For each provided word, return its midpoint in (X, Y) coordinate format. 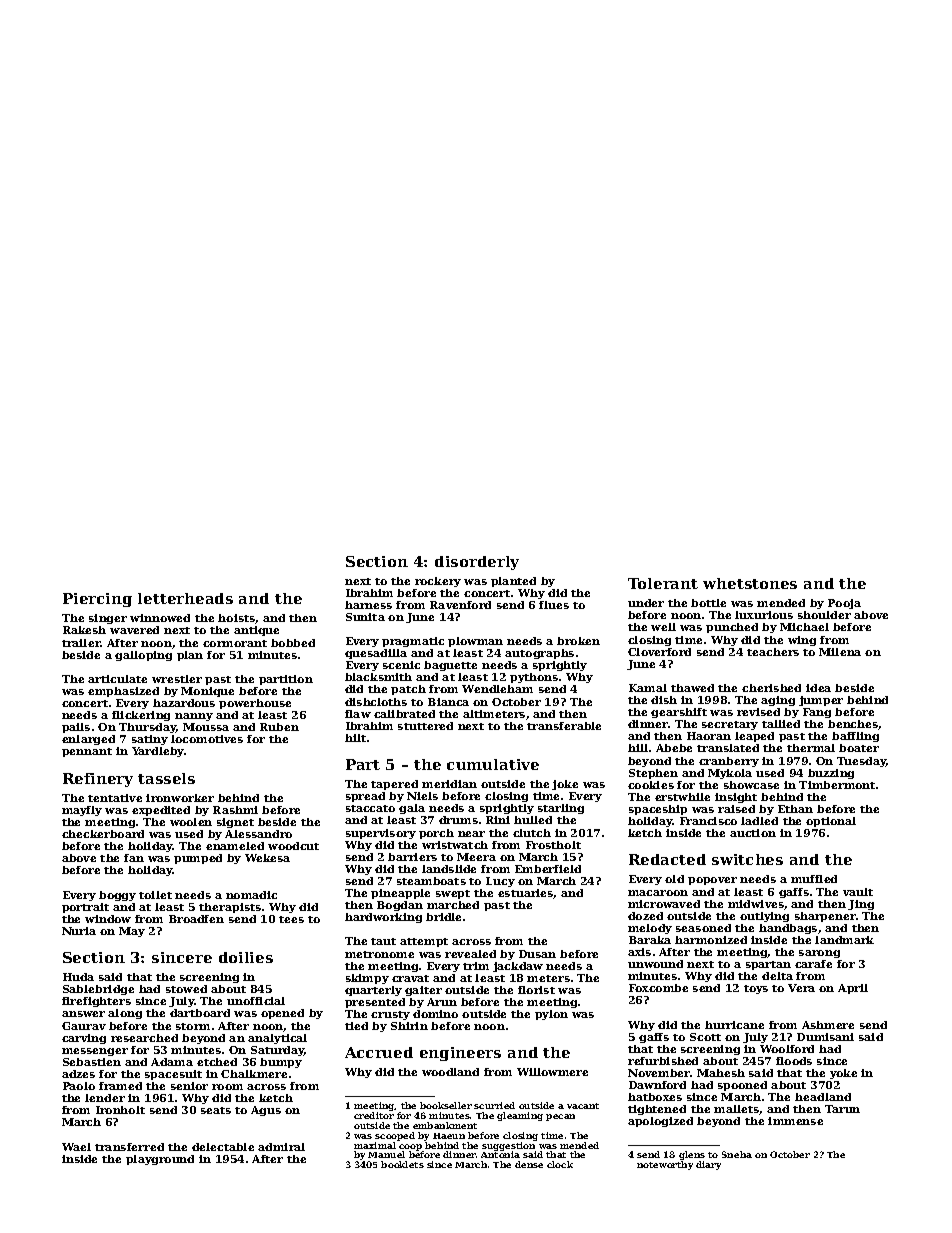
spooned (742, 1086)
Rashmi (235, 810)
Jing (861, 905)
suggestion (509, 1147)
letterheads (185, 598)
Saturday (278, 1051)
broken (578, 641)
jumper (821, 701)
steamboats (431, 881)
